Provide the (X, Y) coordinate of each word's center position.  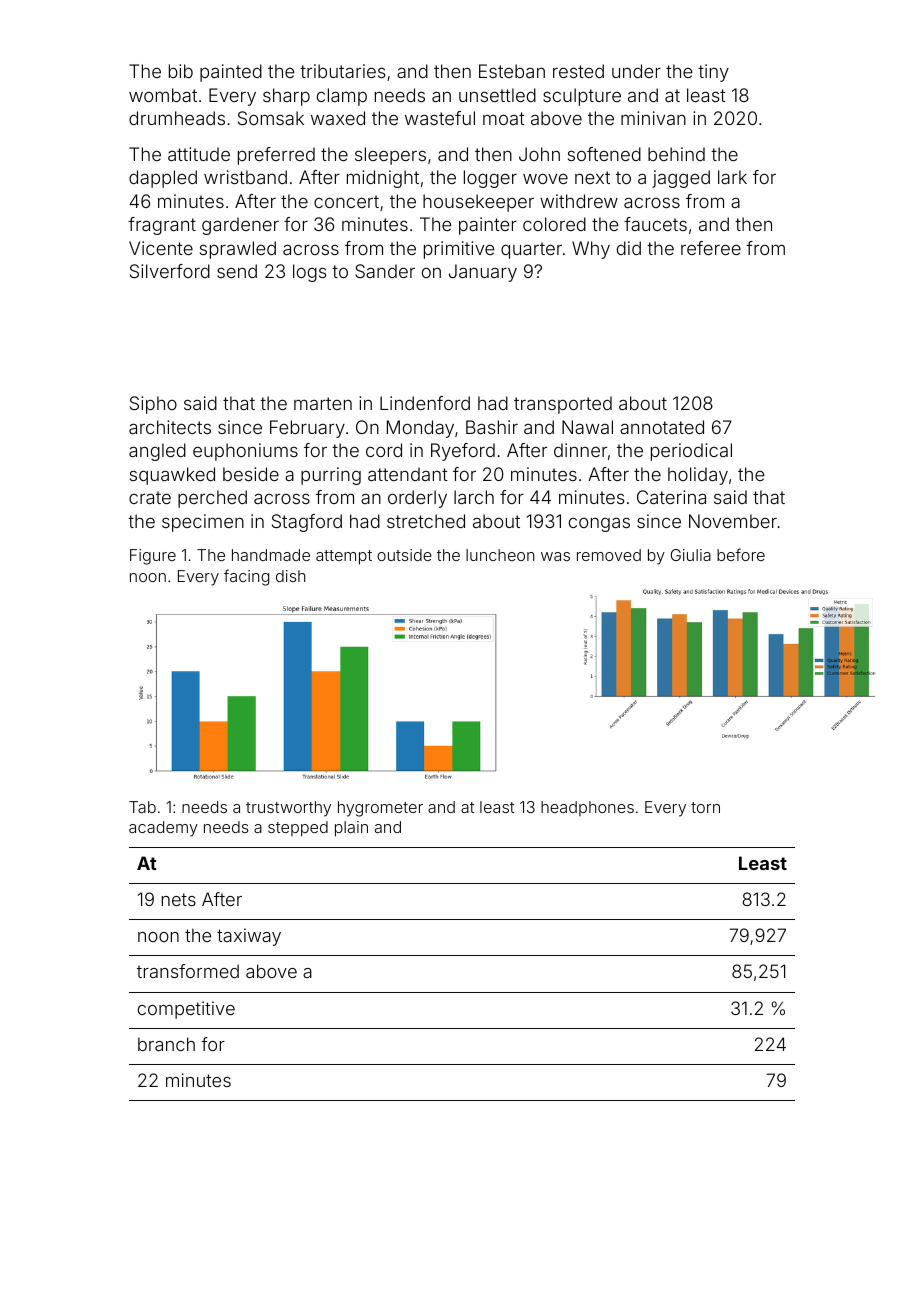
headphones (587, 808)
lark (732, 177)
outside (404, 555)
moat (504, 118)
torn (705, 807)
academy (163, 829)
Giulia (691, 555)
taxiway (249, 937)
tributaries (343, 71)
